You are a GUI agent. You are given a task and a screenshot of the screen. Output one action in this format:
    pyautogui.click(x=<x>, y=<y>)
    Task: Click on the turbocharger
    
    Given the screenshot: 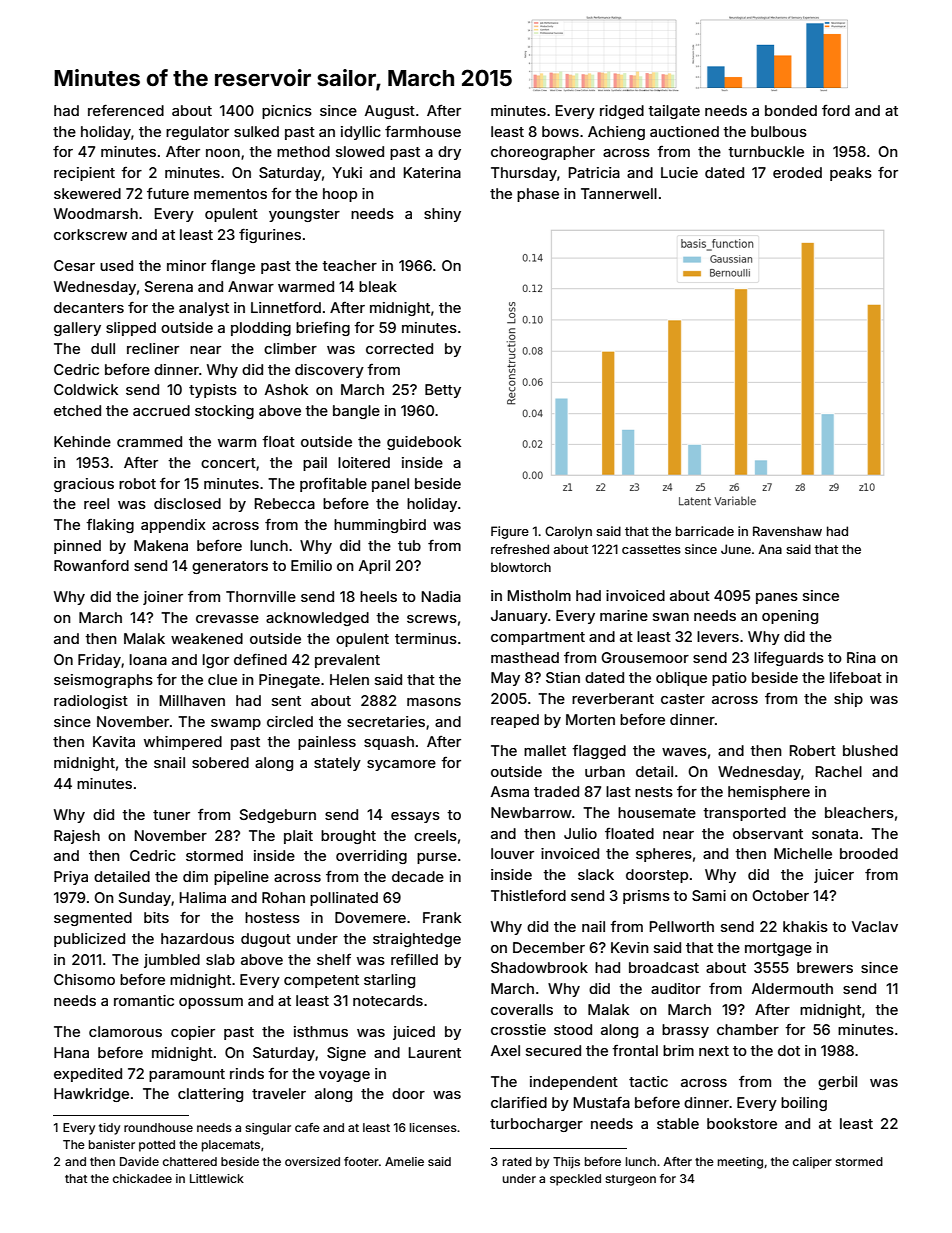 What is the action you would take?
    pyautogui.click(x=536, y=1125)
